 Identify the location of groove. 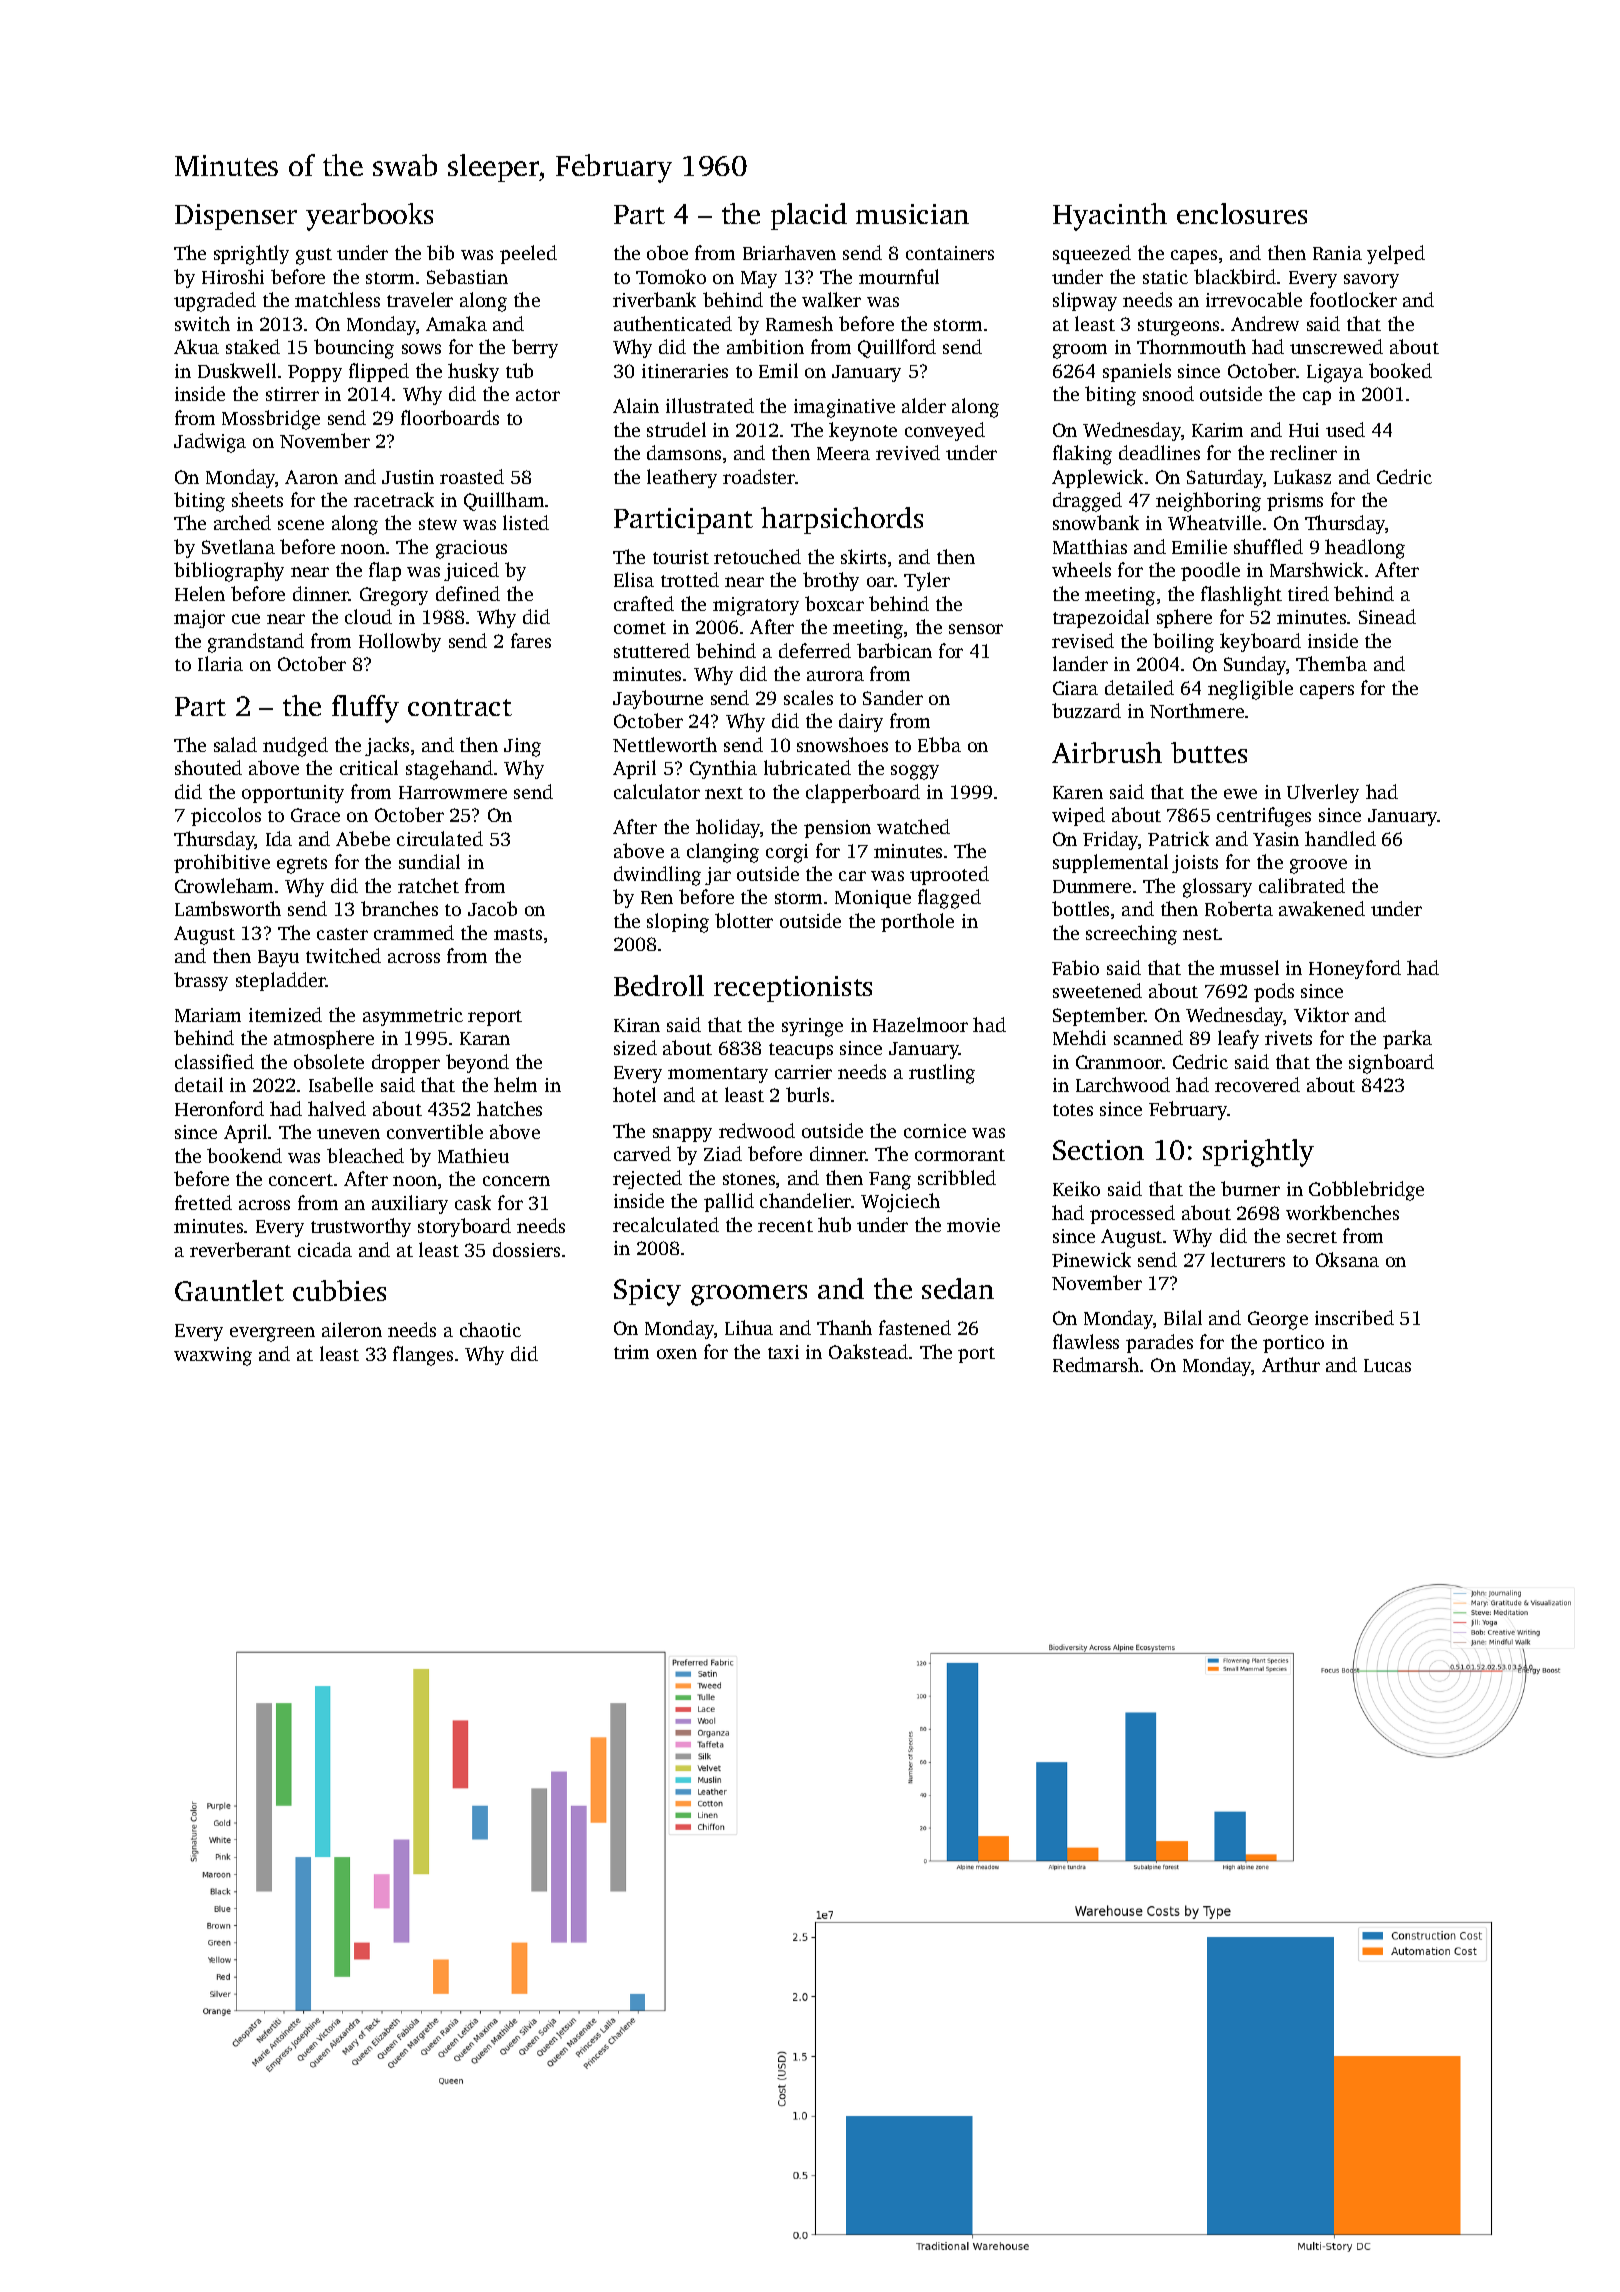
(1318, 866).
